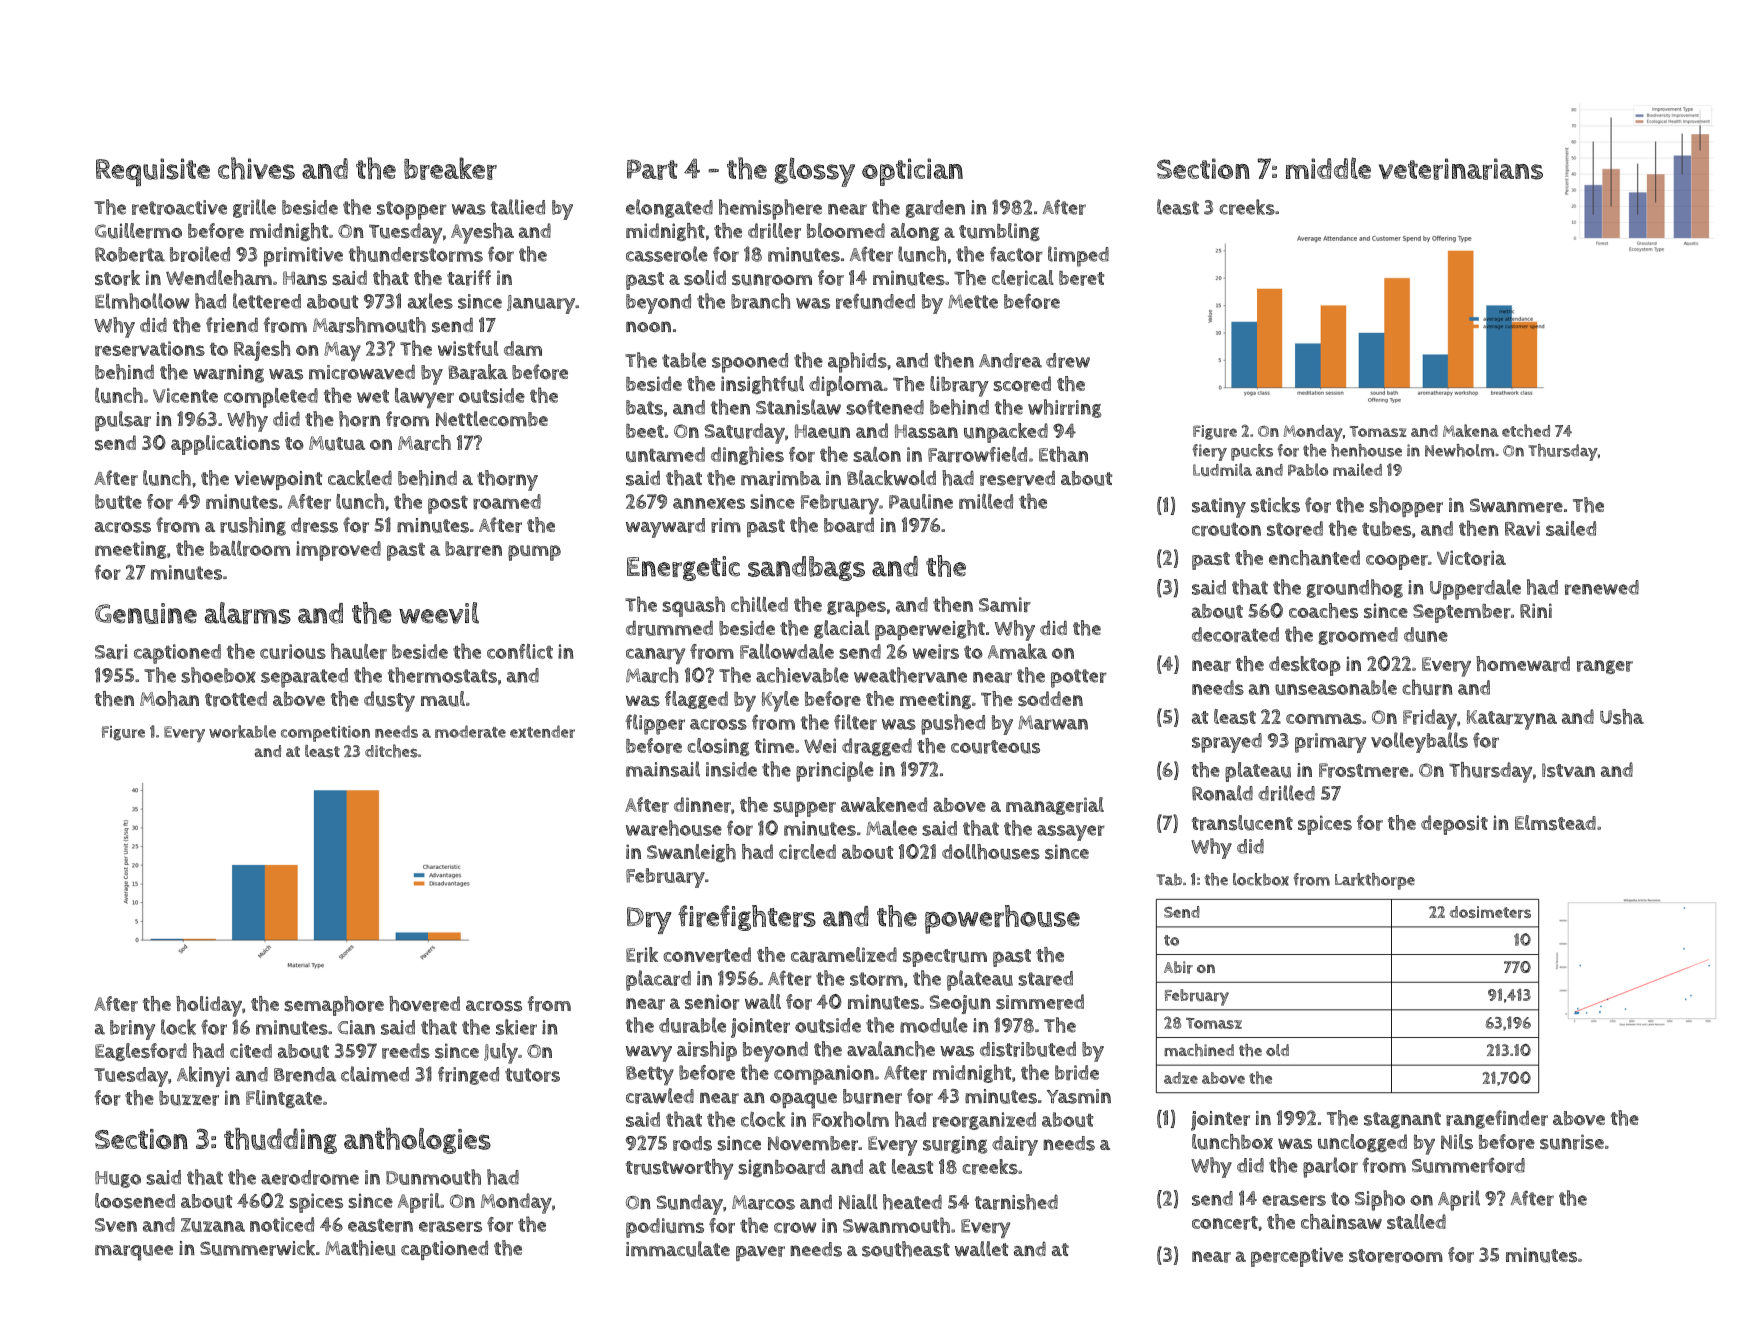  I want to click on machined, so click(1199, 1050).
